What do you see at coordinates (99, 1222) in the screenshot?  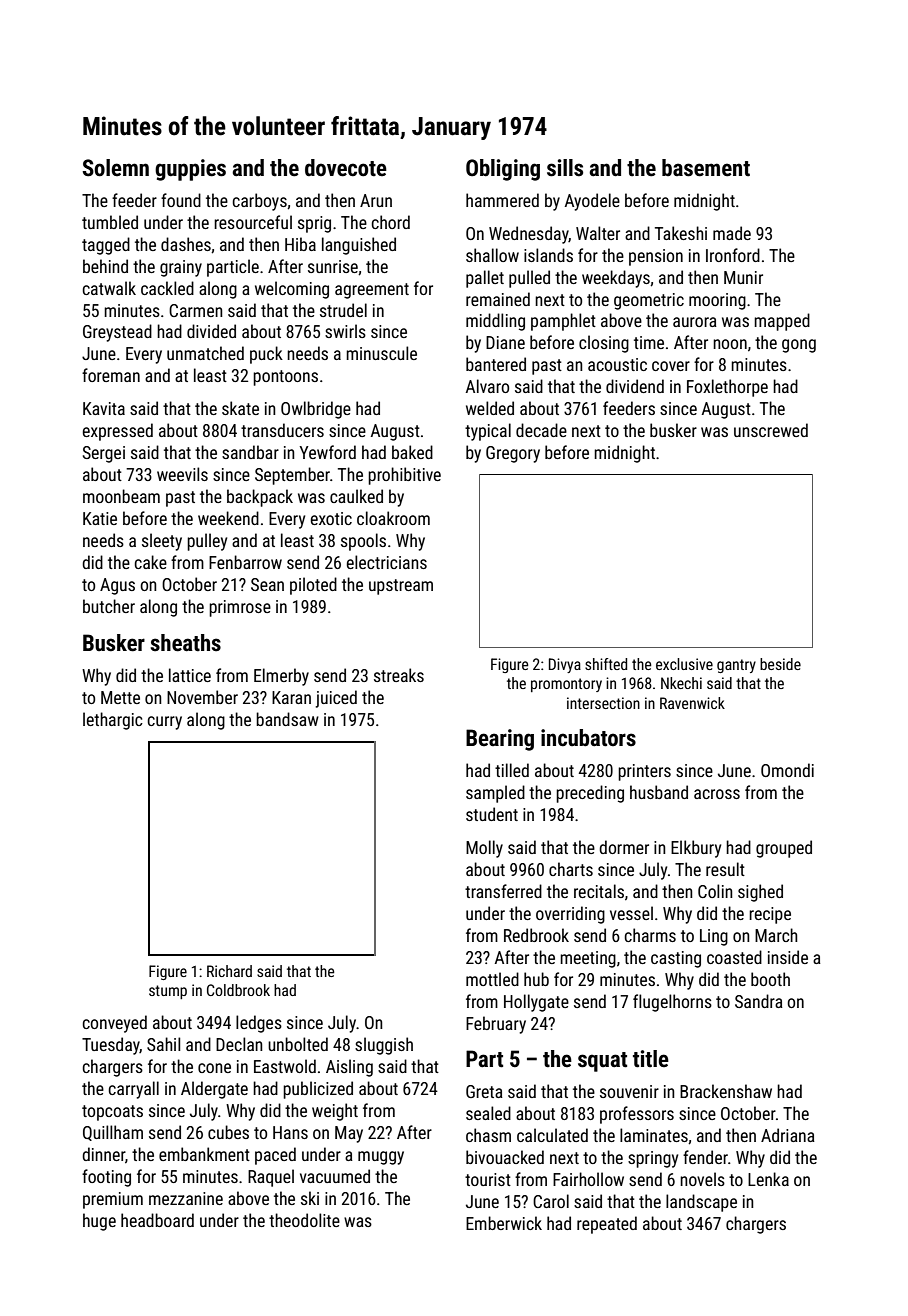 I see `huge` at bounding box center [99, 1222].
